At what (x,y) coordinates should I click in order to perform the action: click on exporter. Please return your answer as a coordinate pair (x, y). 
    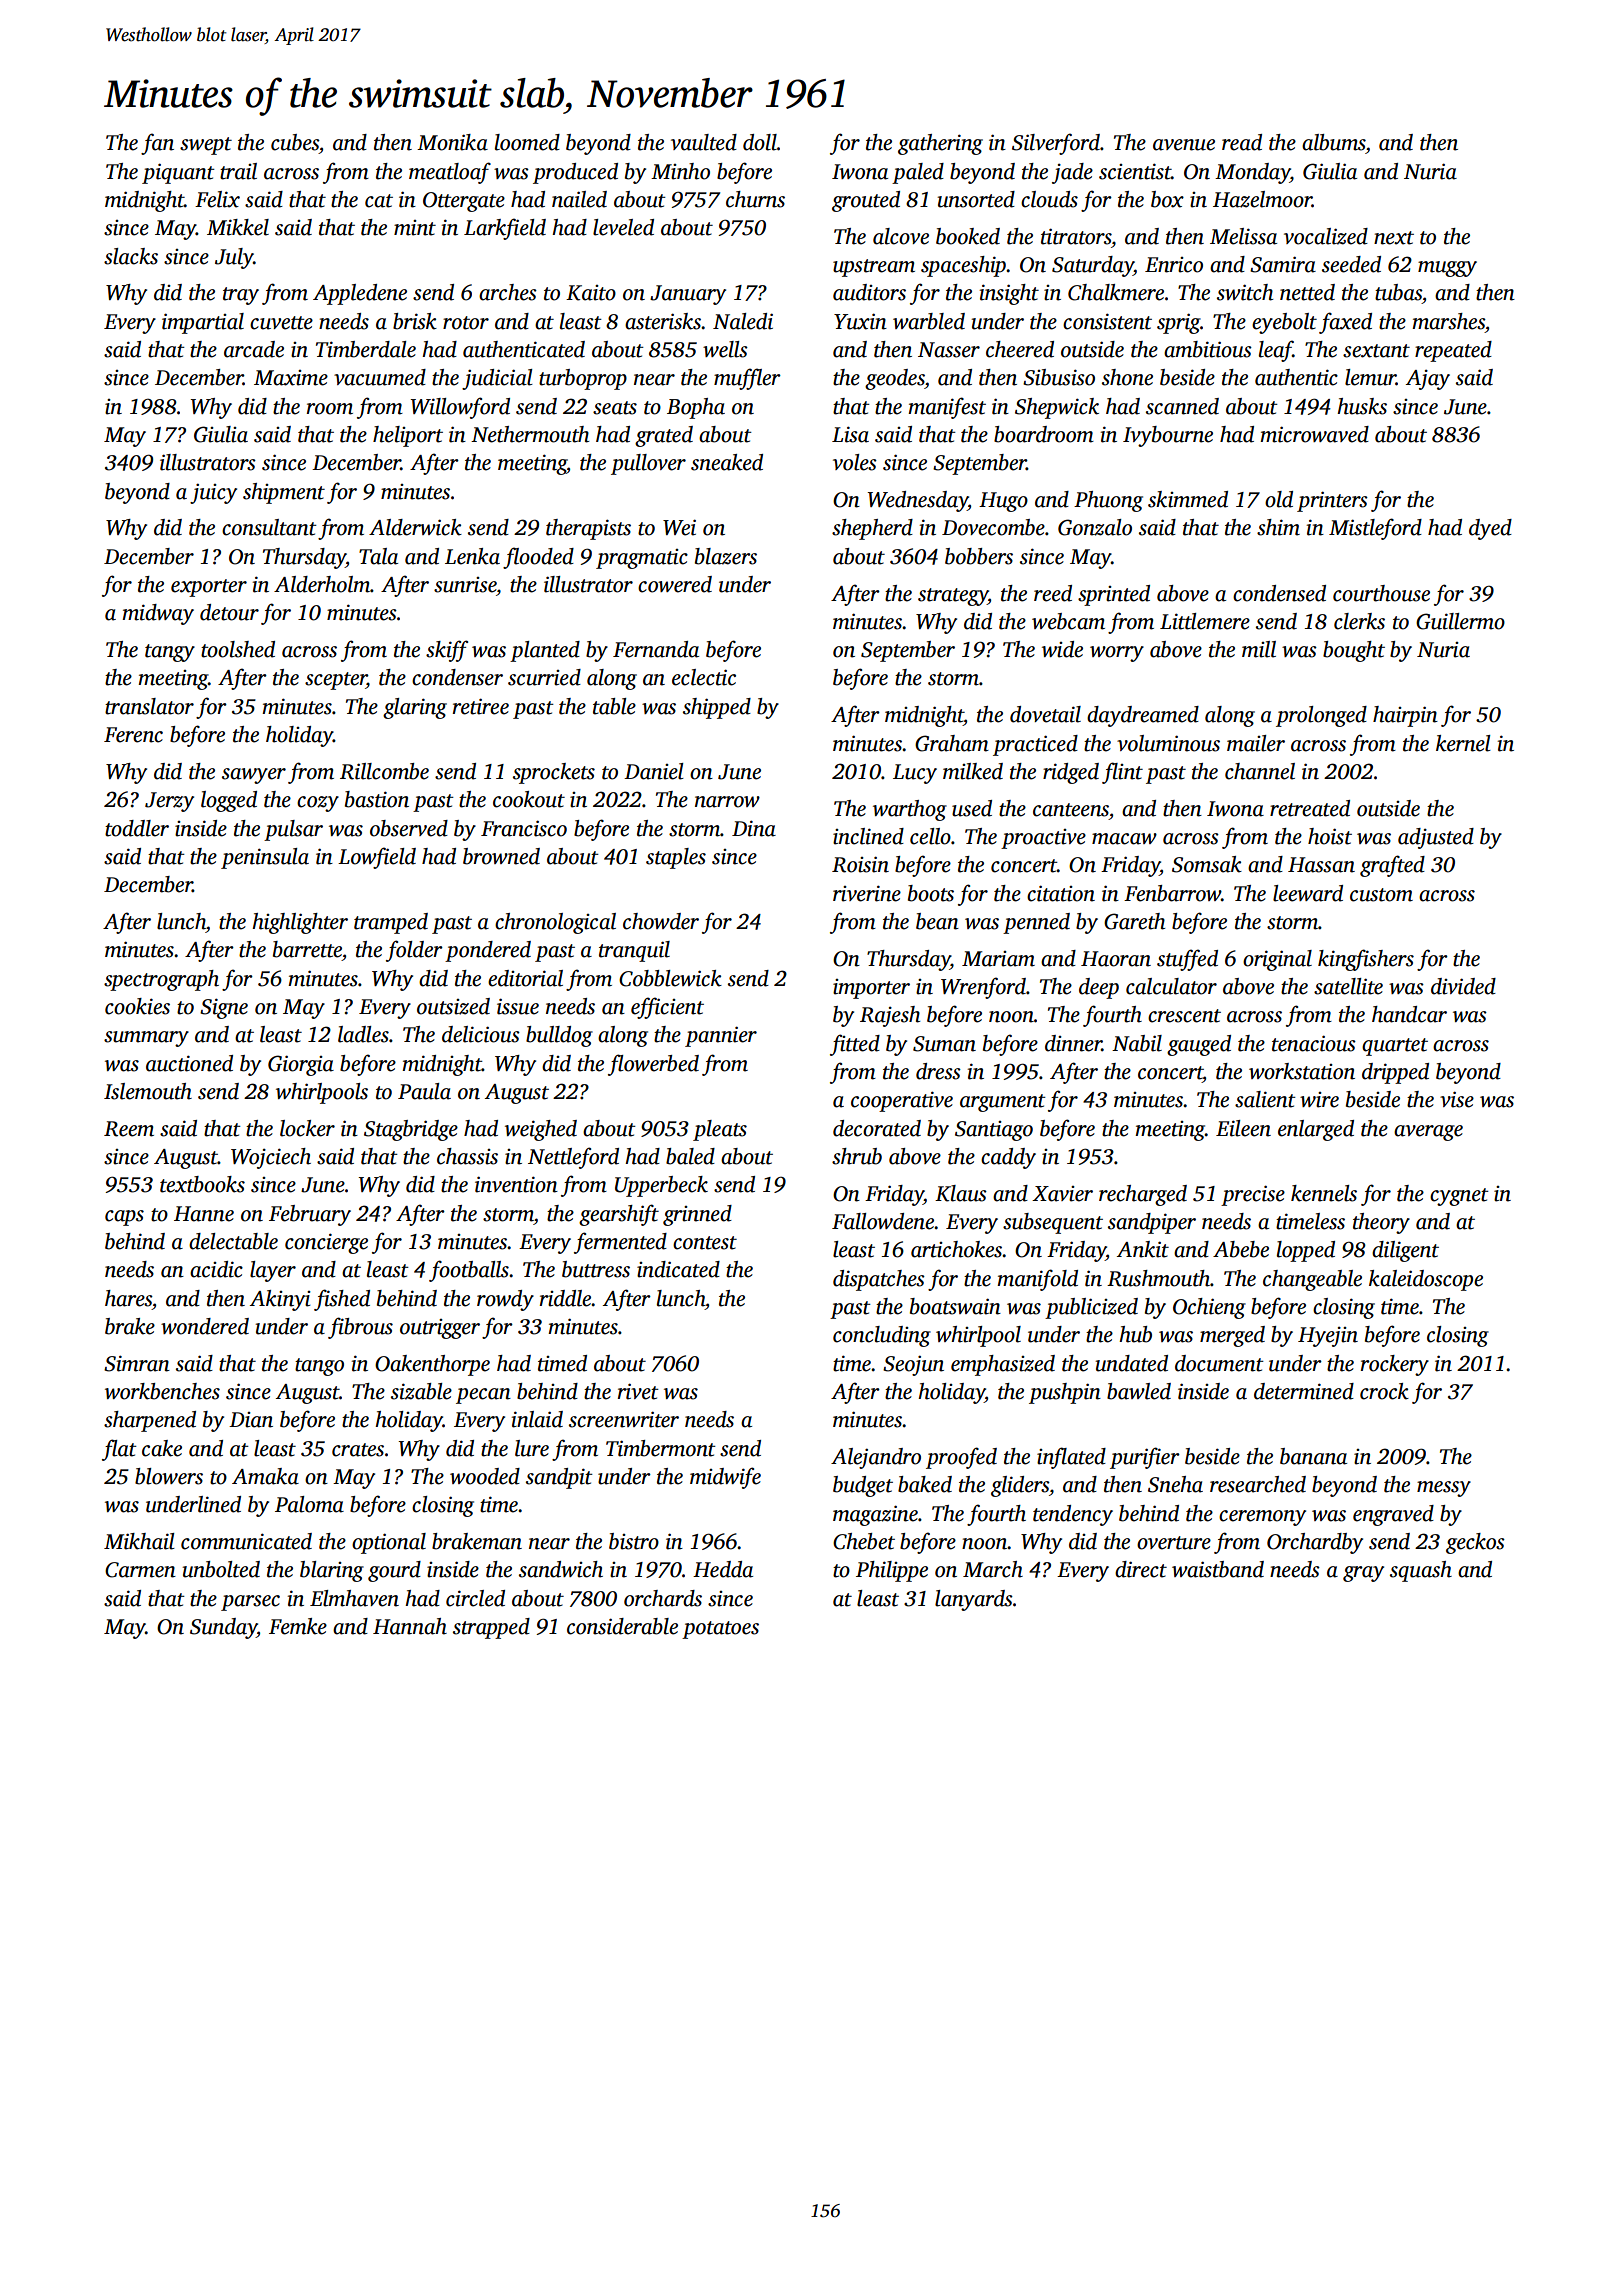
    Looking at the image, I should click on (209, 588).
